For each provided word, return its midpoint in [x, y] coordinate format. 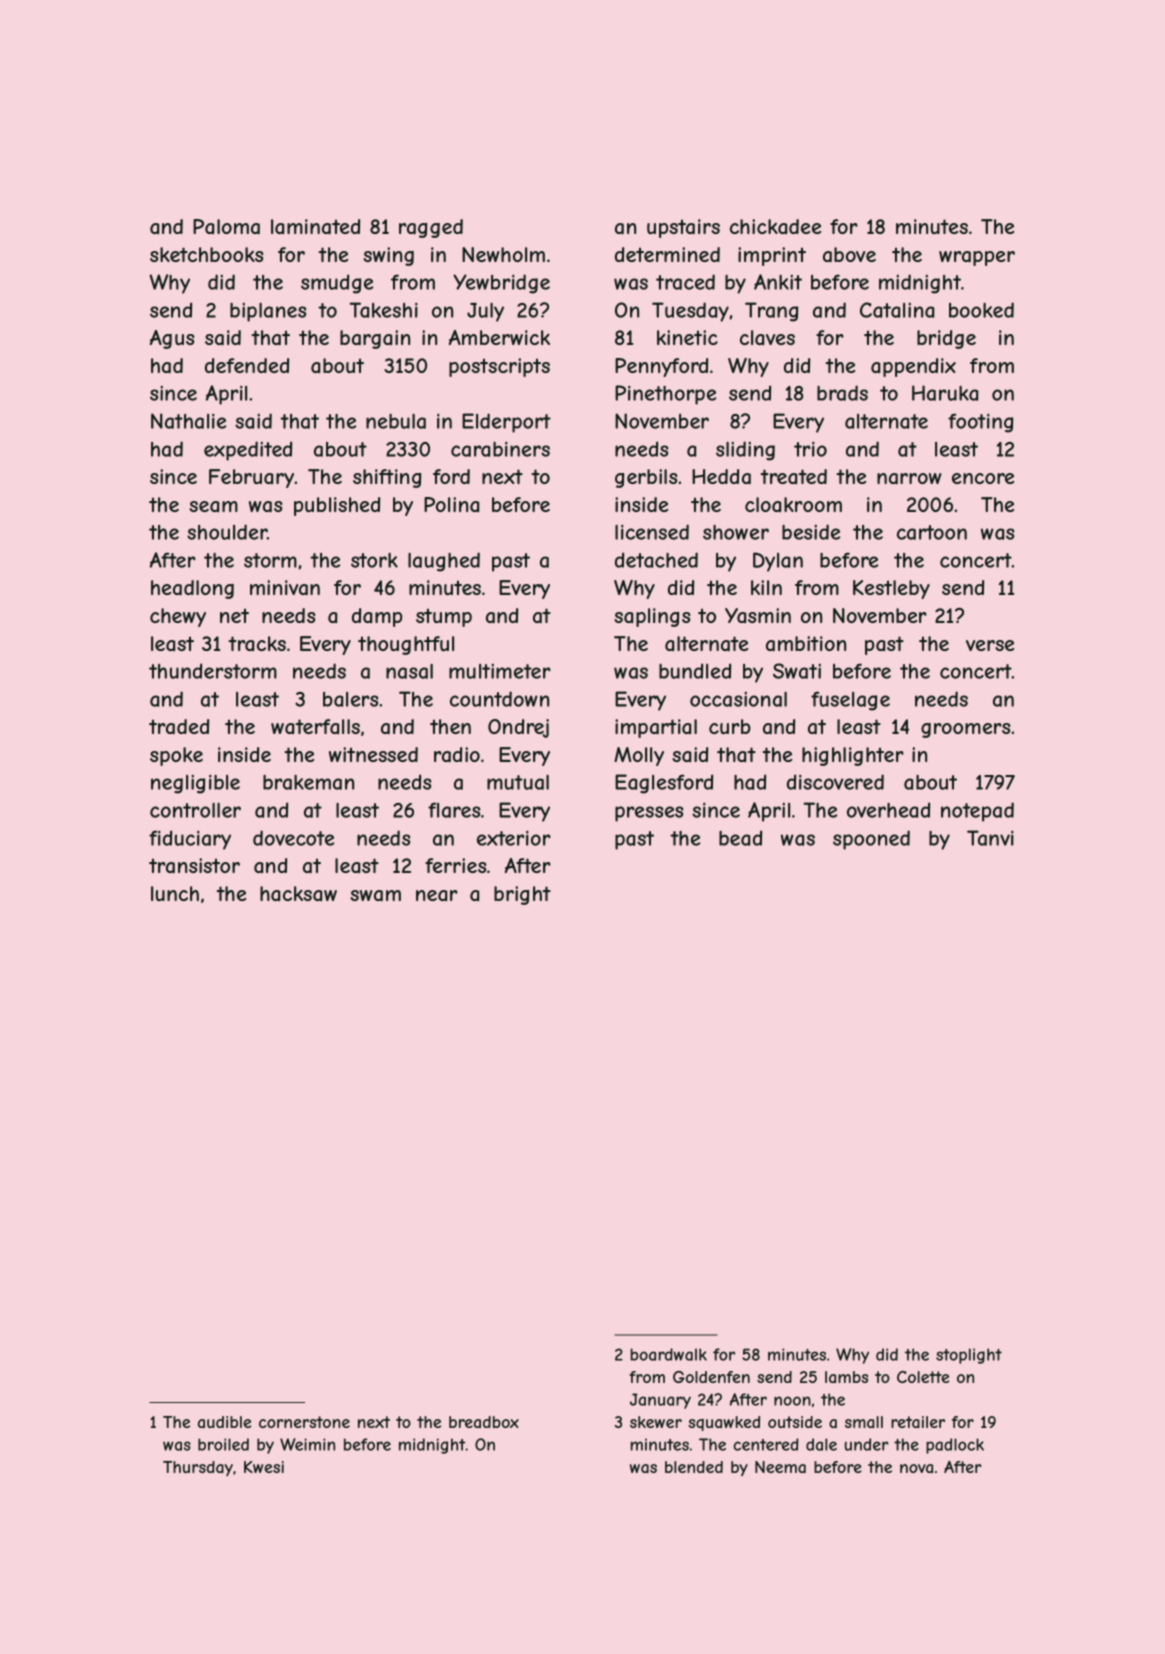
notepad [977, 812]
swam [375, 896]
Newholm [503, 254]
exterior [514, 838]
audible [224, 1422]
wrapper [977, 258]
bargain [375, 339]
